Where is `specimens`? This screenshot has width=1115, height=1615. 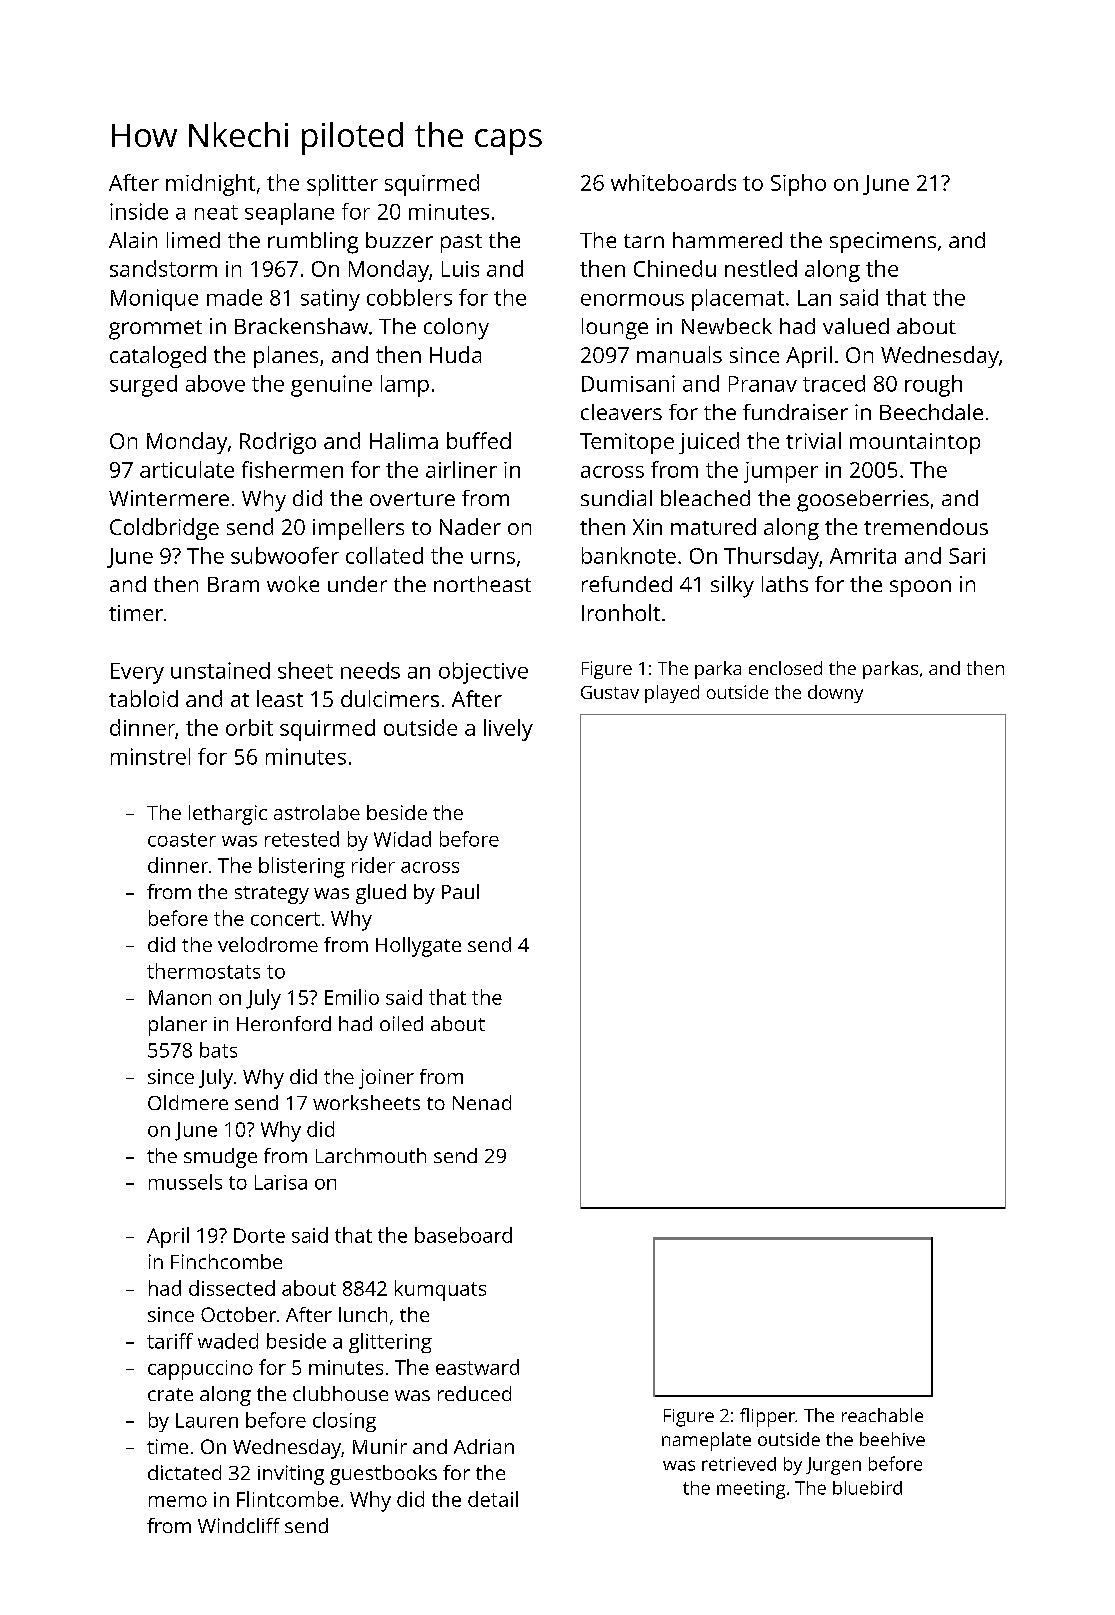 specimens is located at coordinates (883, 242).
